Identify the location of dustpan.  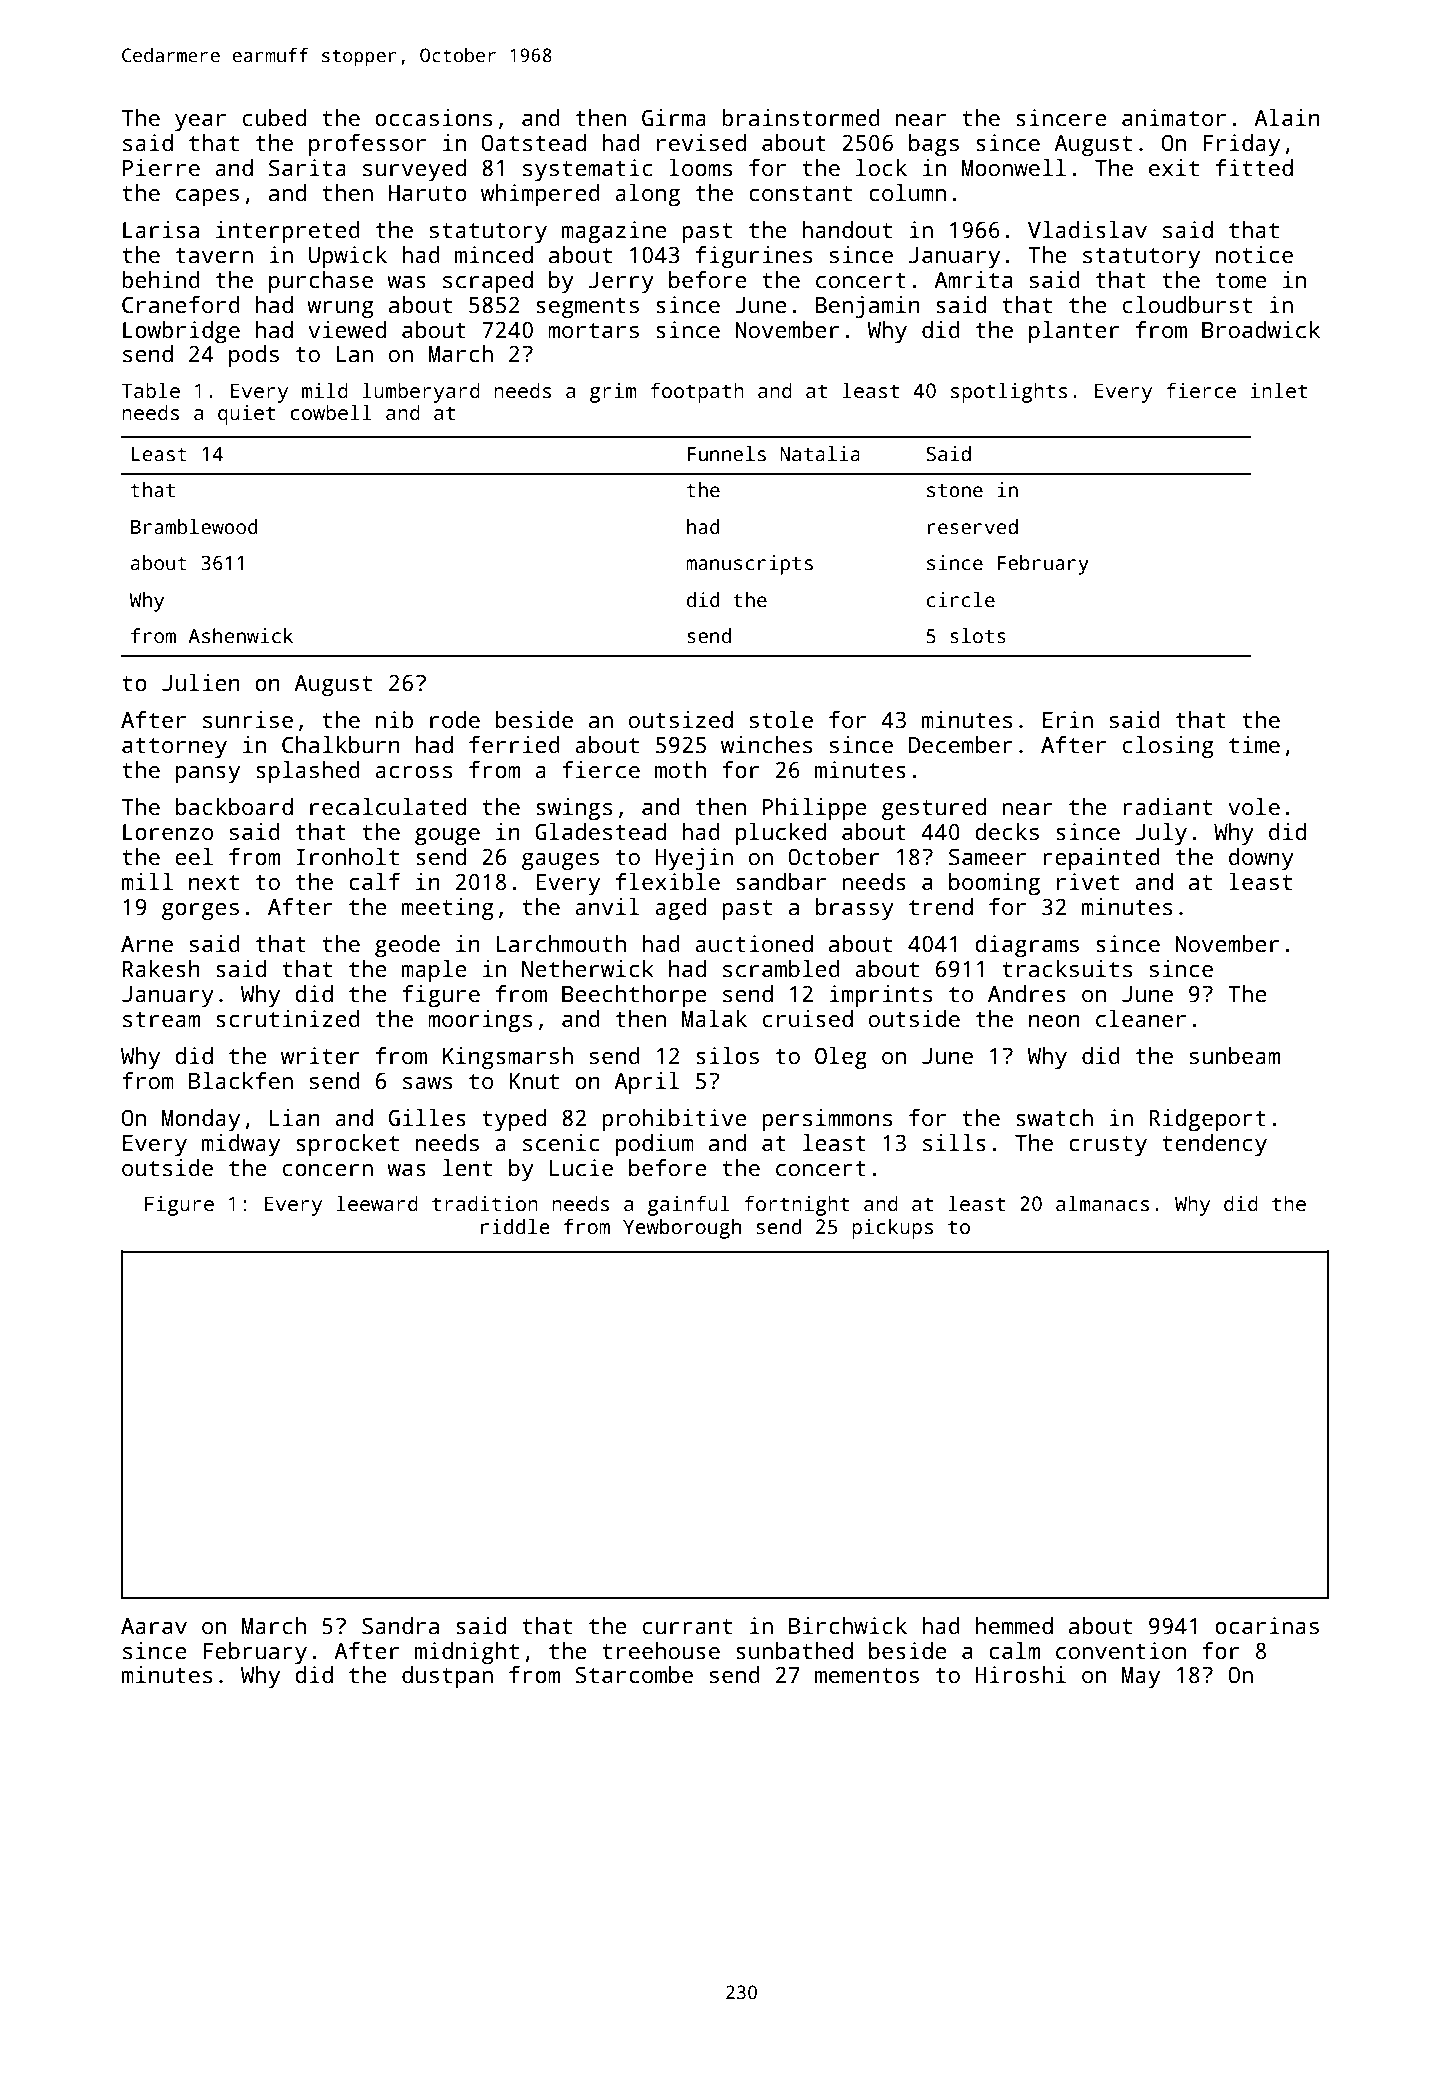
(447, 1677).
